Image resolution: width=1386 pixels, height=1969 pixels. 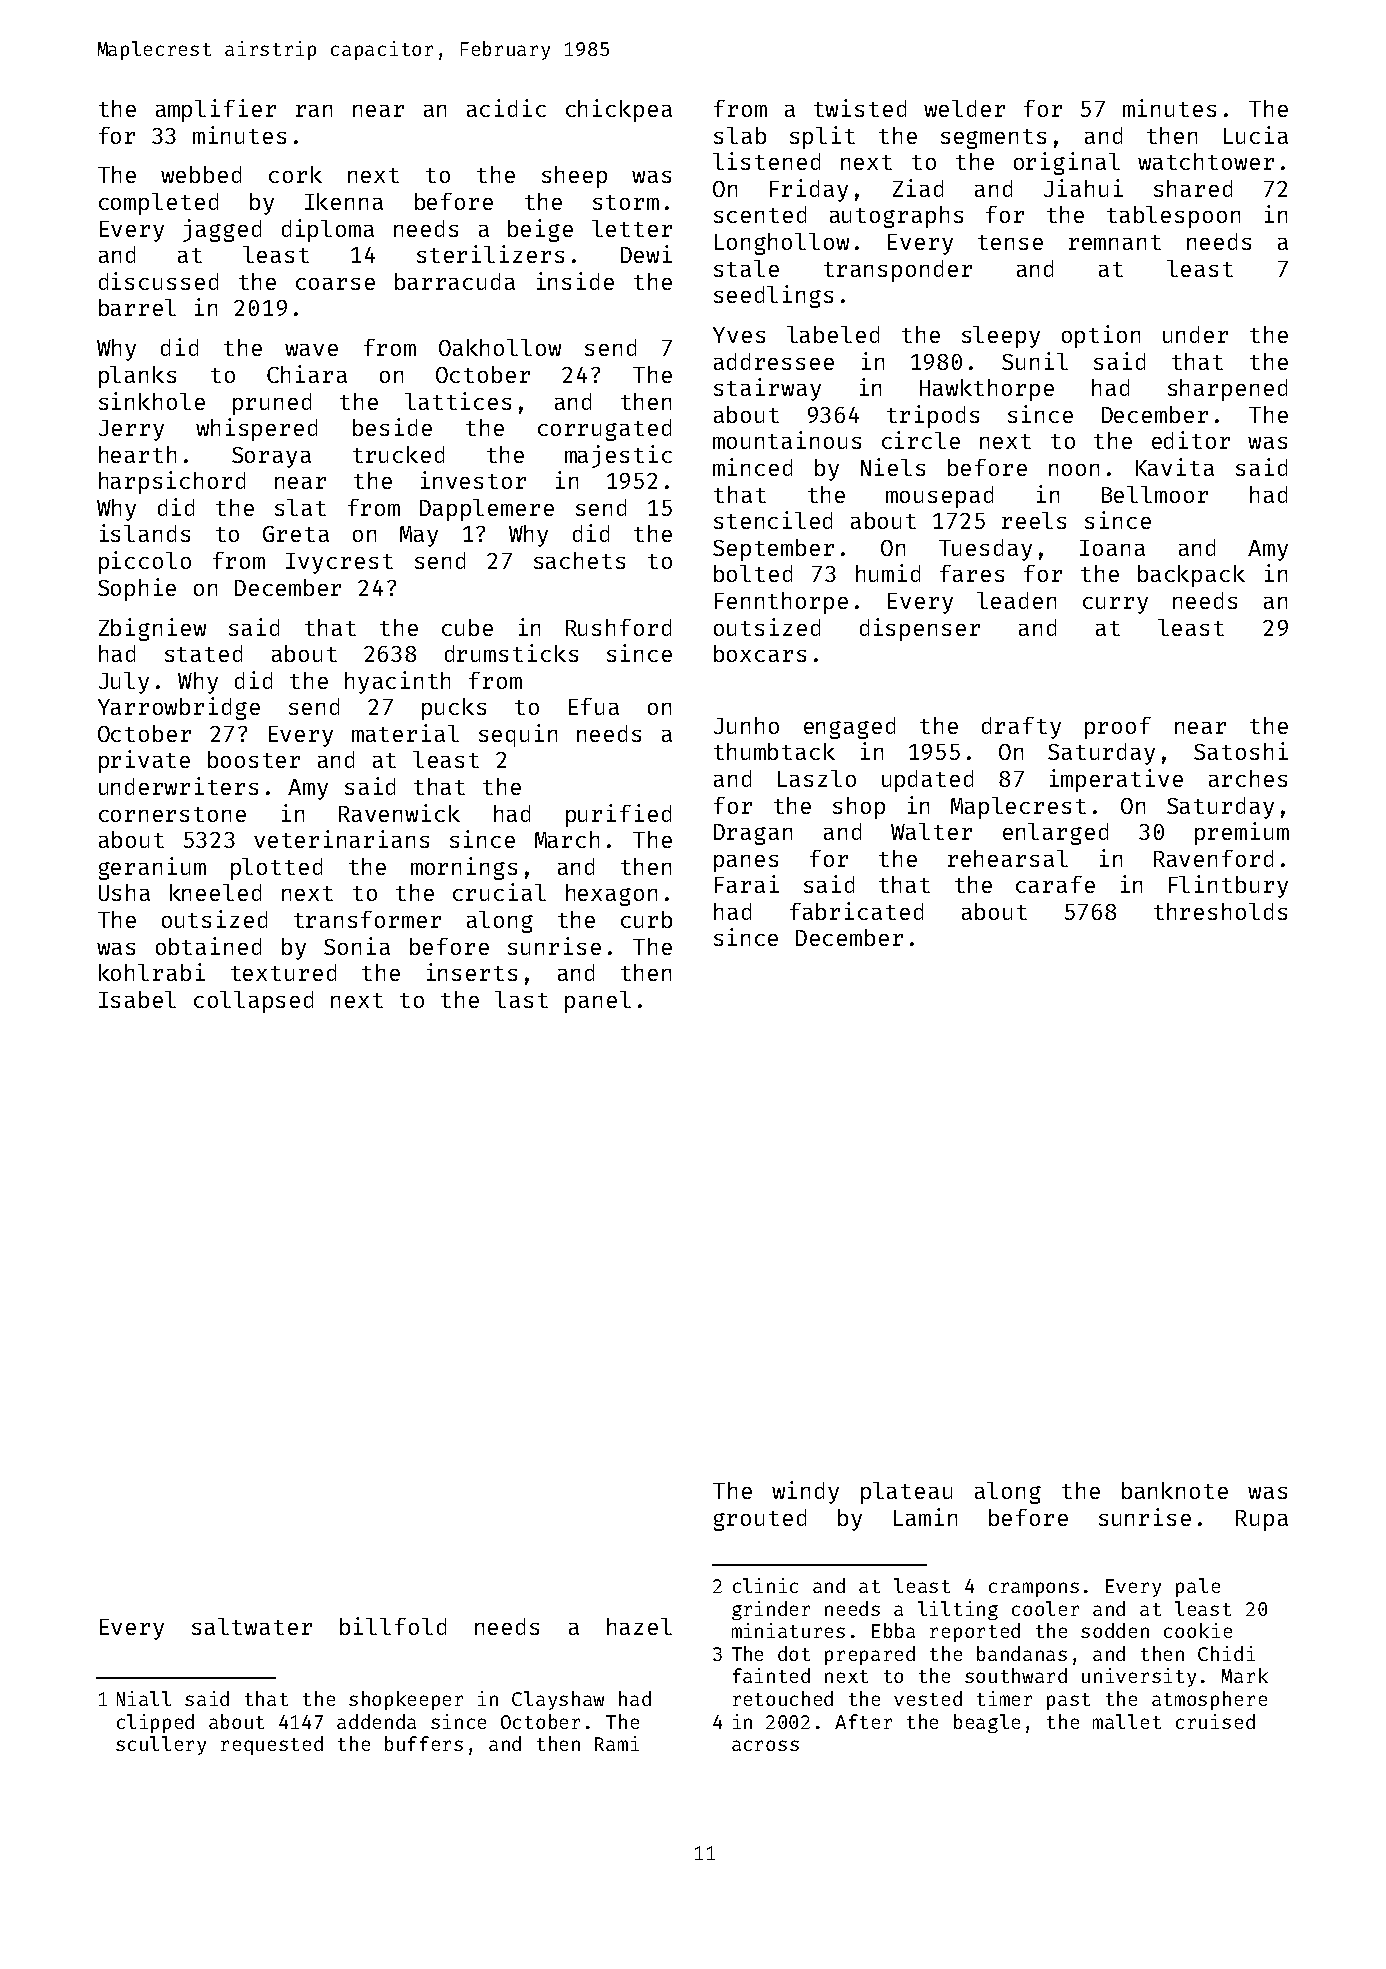 I want to click on billfold, so click(x=393, y=1626).
